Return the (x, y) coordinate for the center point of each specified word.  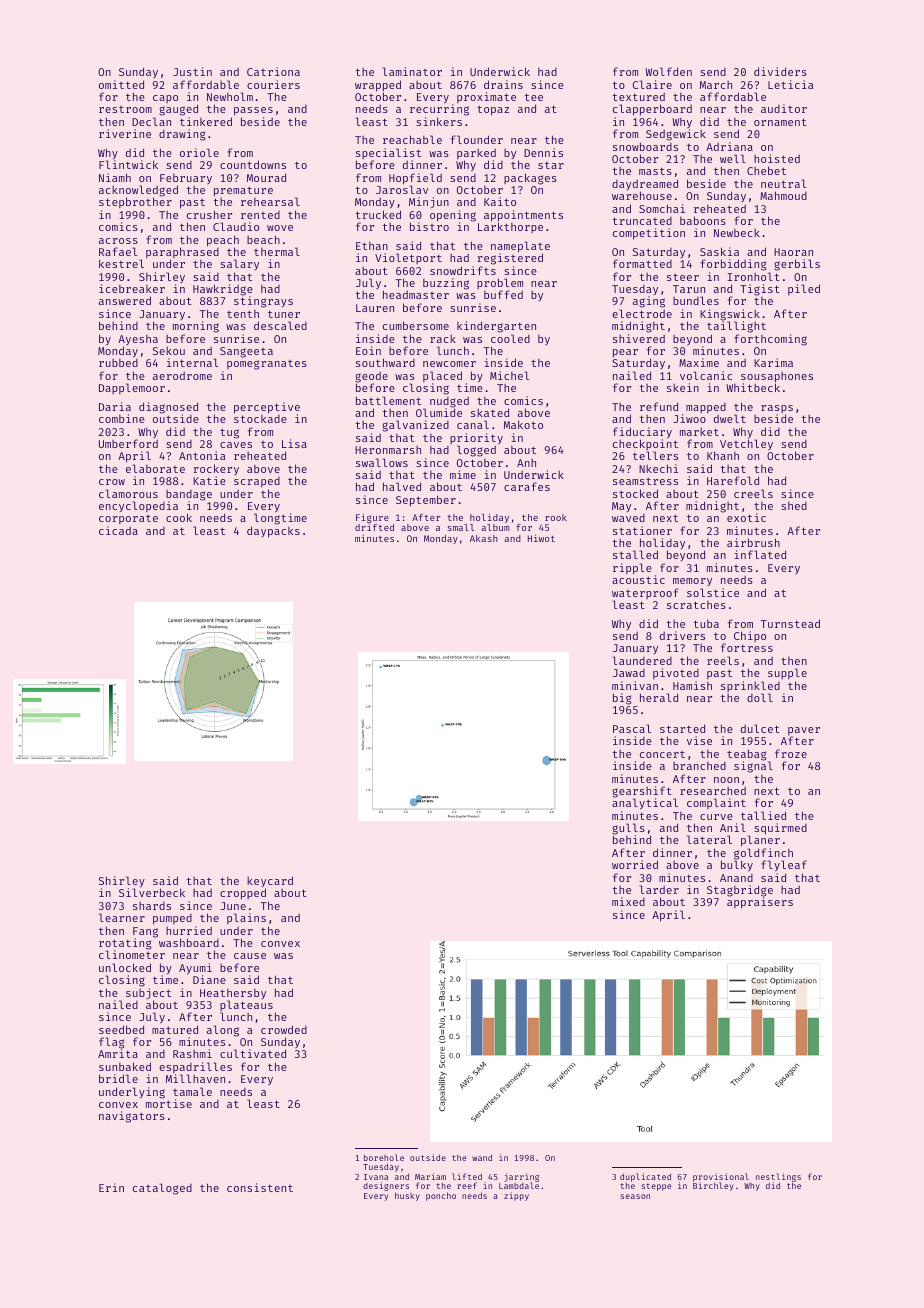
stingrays (263, 302)
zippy (516, 1196)
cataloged (162, 1189)
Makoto (523, 424)
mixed (628, 901)
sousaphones (777, 377)
